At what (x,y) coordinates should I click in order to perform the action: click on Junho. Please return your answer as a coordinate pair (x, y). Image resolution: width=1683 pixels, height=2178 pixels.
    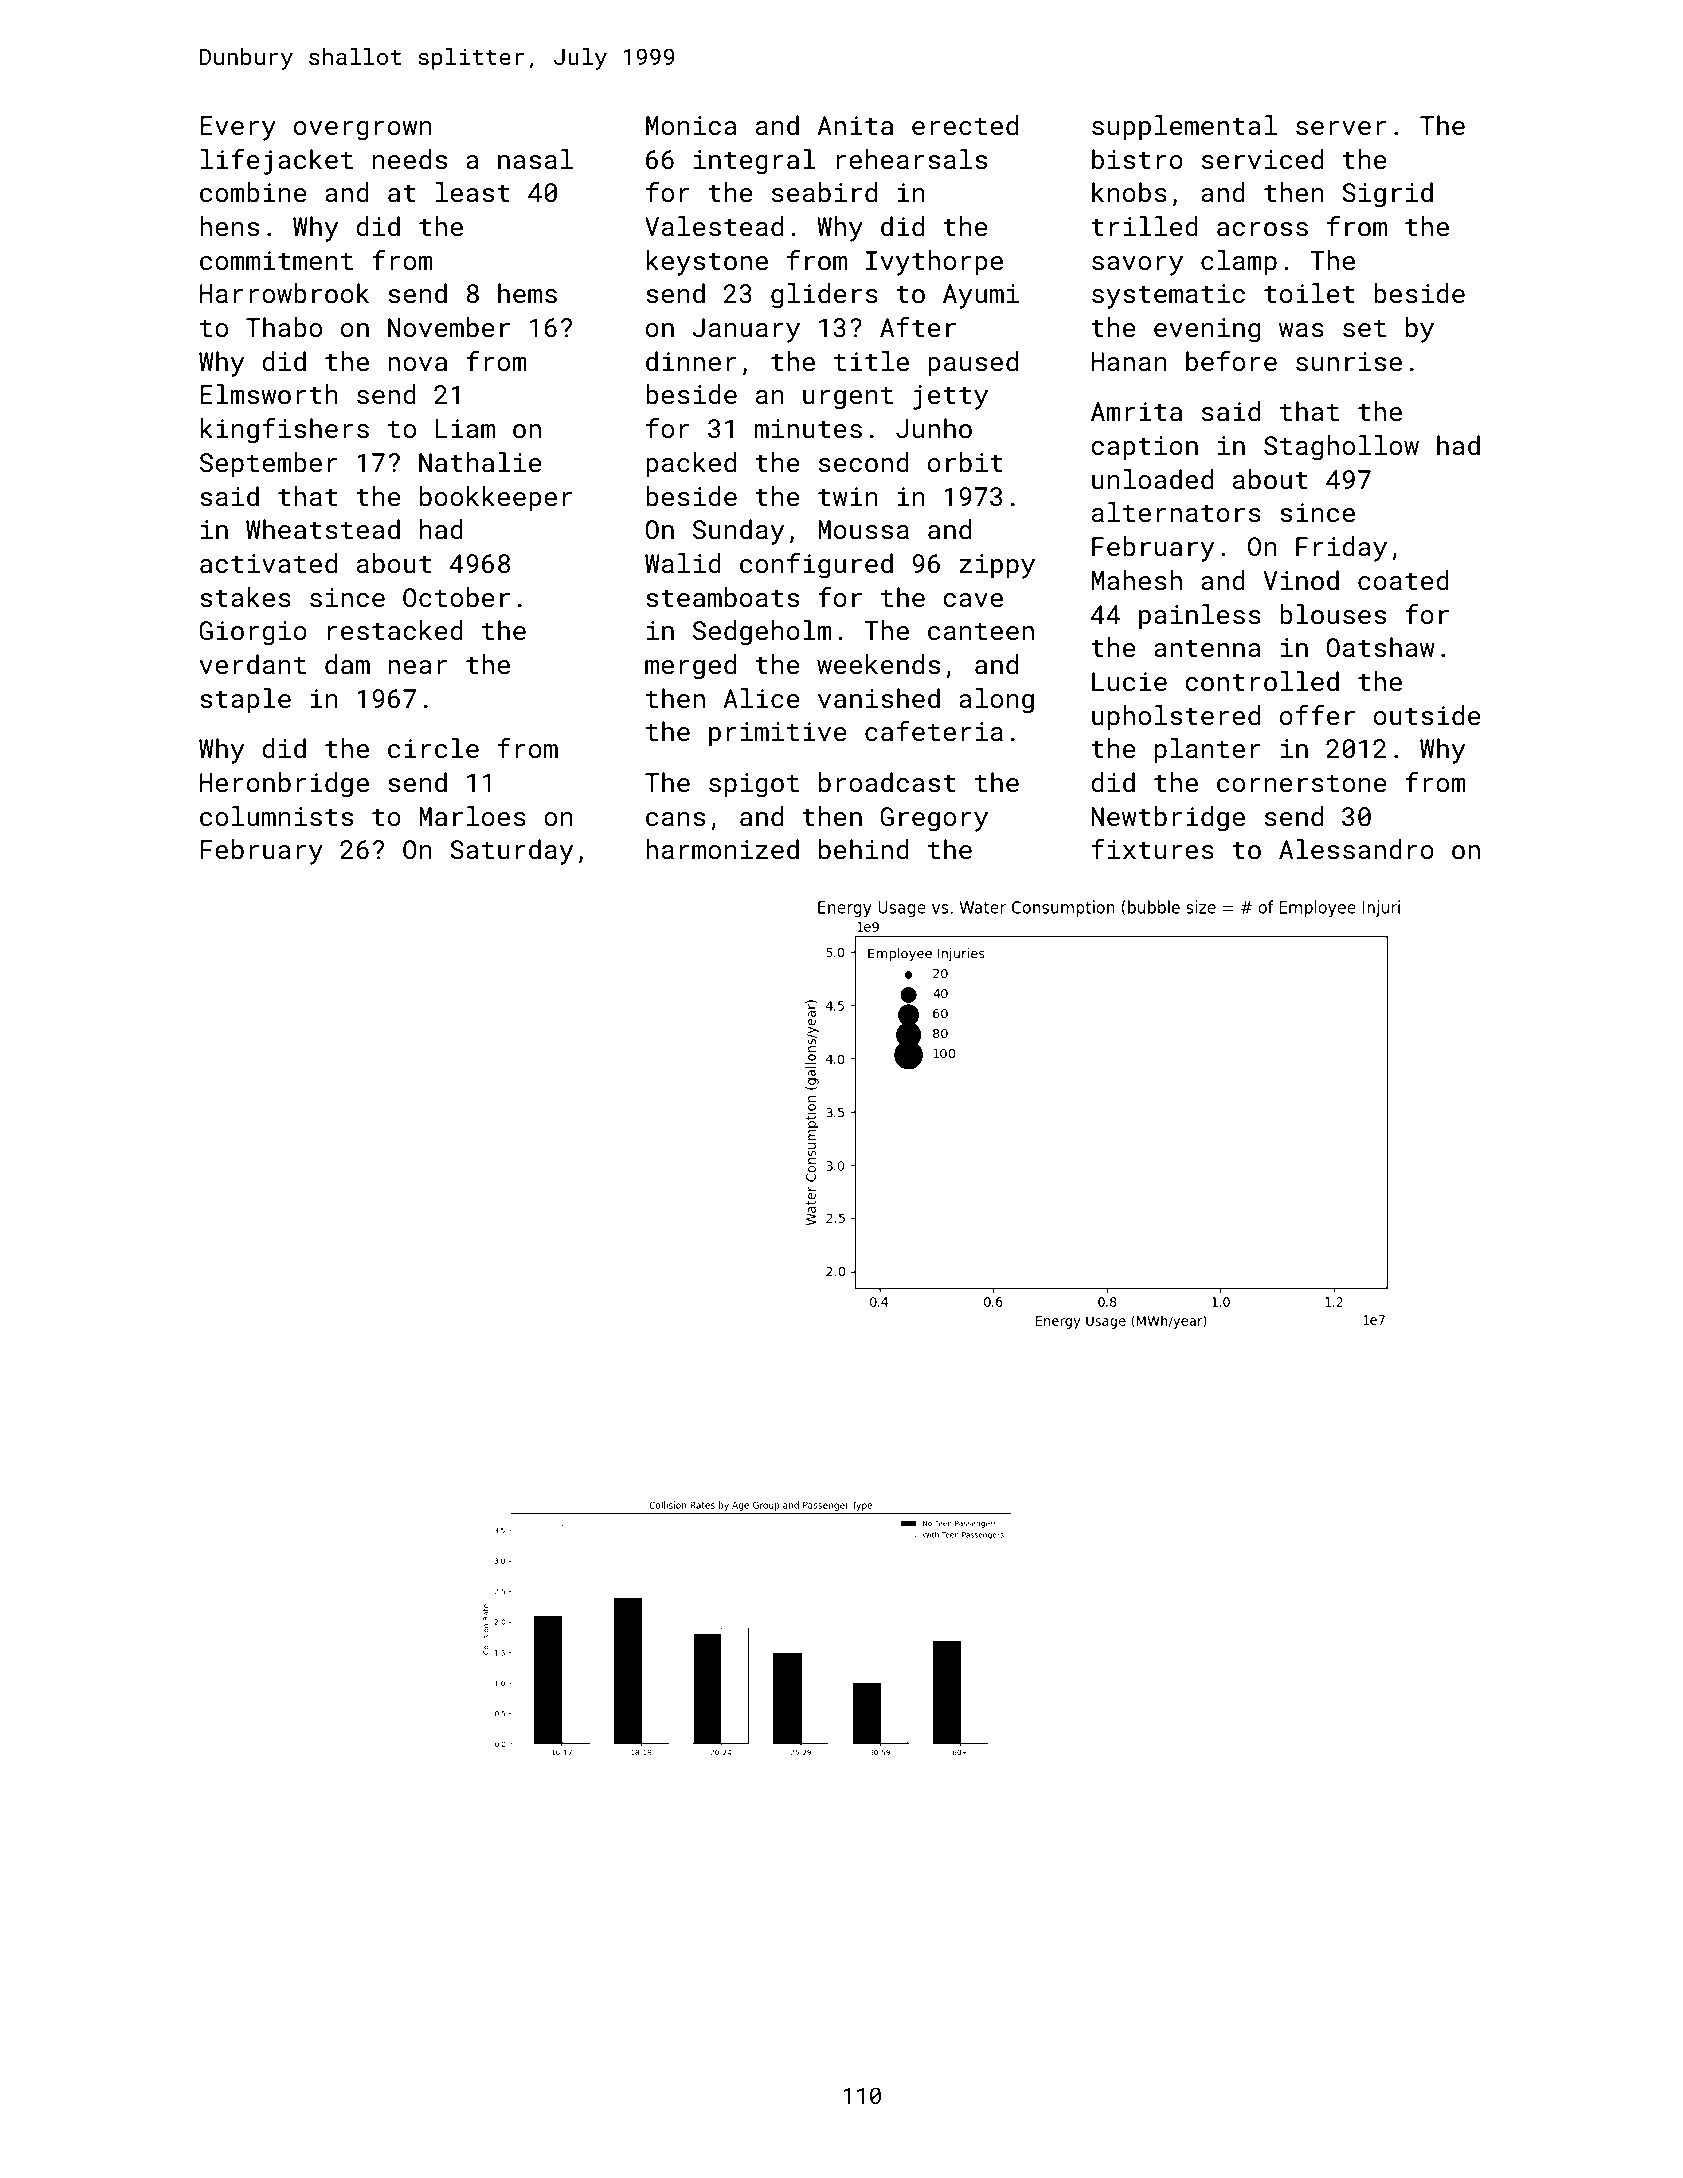
    Looking at the image, I should click on (934, 428).
